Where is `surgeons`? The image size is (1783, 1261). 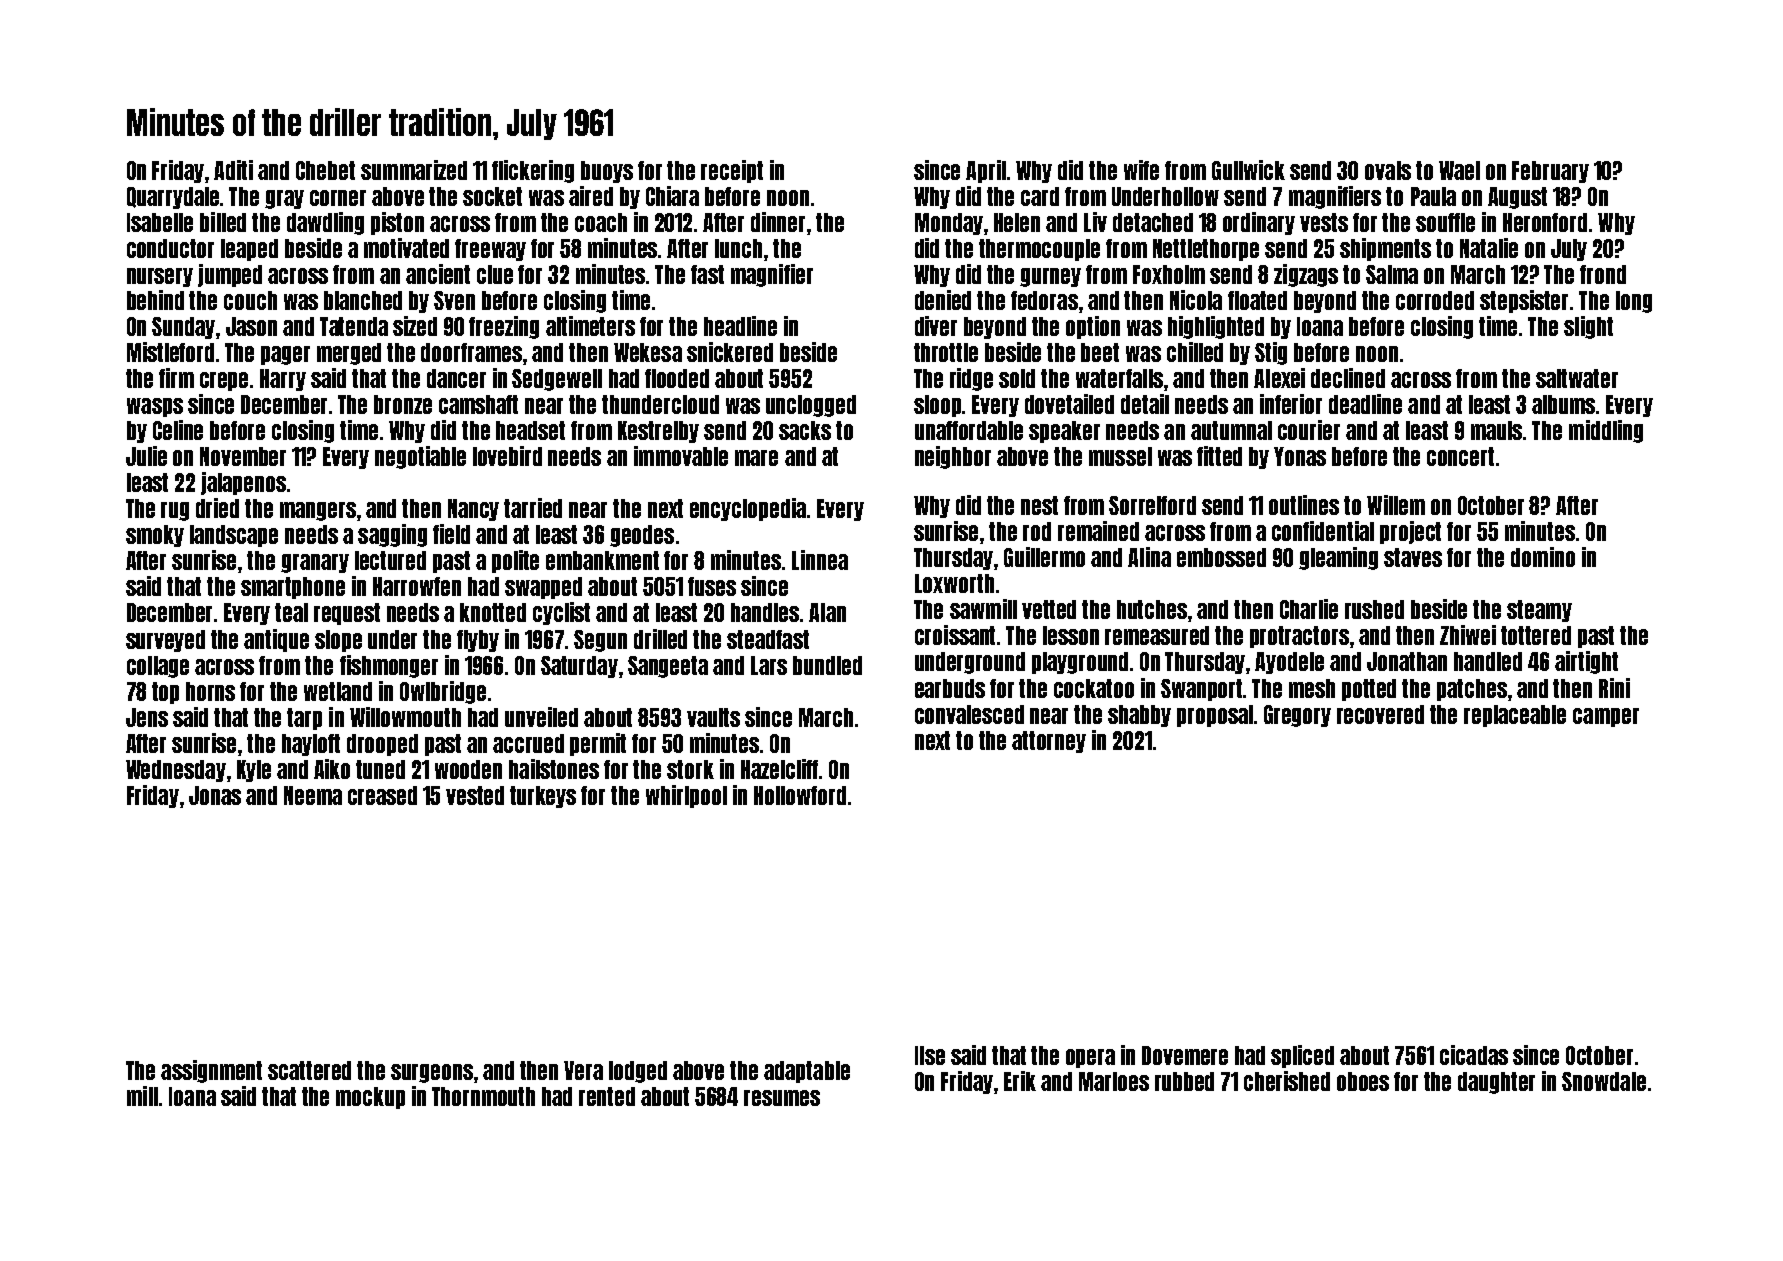 surgeons is located at coordinates (432, 1073).
